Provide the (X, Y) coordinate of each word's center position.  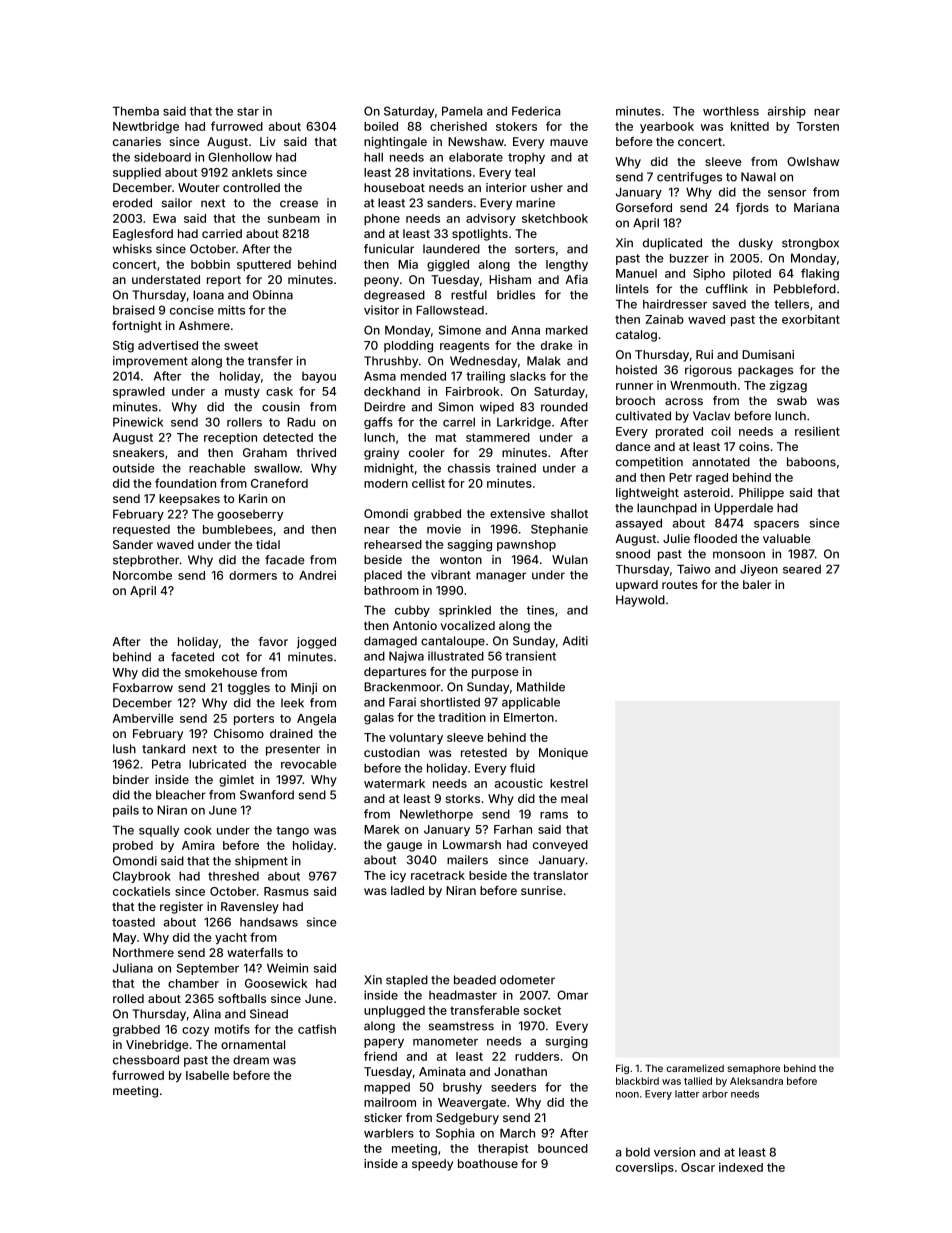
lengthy (567, 266)
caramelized (695, 1068)
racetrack (438, 875)
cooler (427, 452)
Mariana (816, 207)
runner (634, 386)
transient (530, 656)
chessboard (146, 1060)
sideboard (162, 157)
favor (273, 641)
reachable (217, 468)
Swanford (267, 795)
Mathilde (541, 687)
